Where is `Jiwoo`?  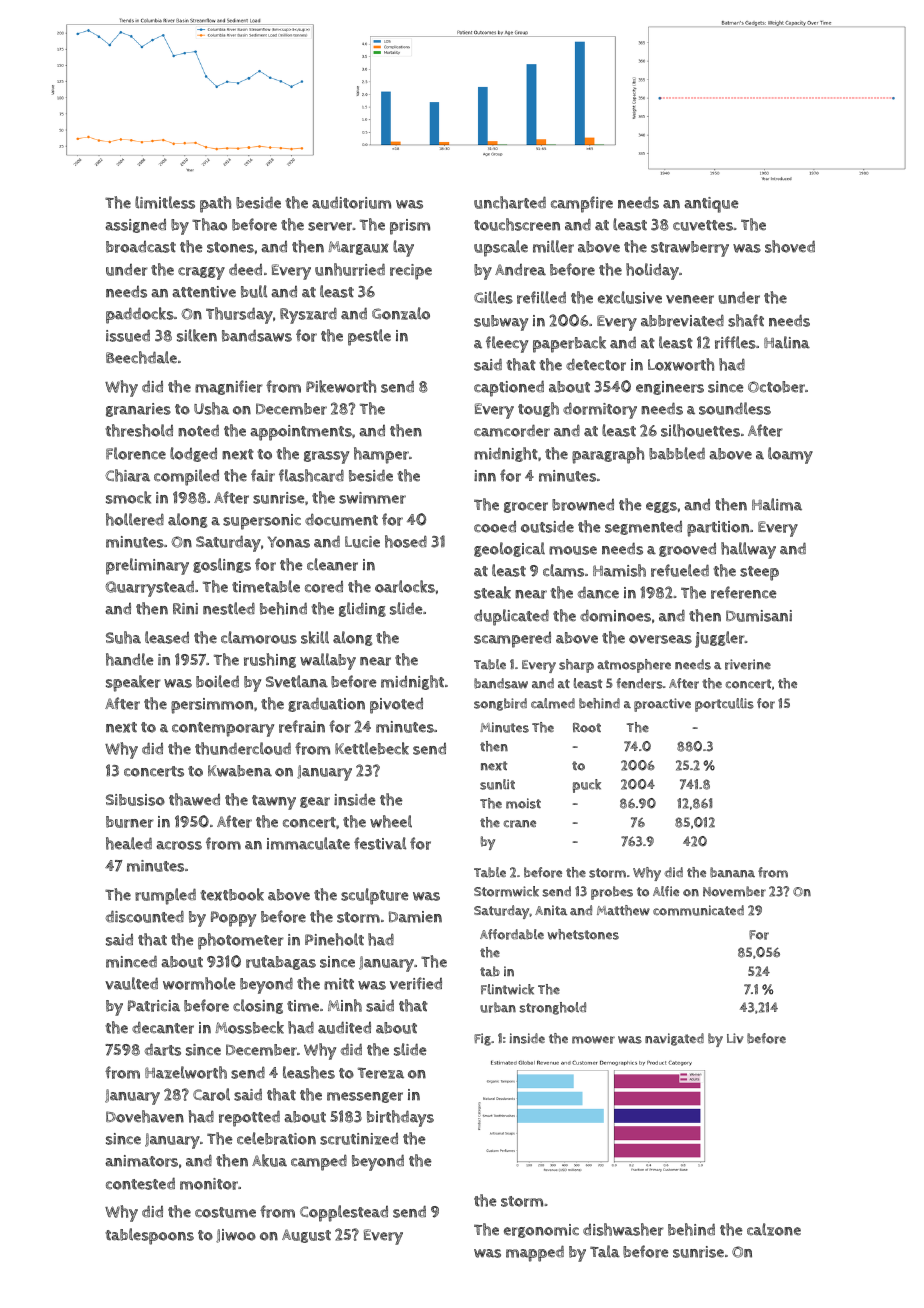 Jiwoo is located at coordinates (236, 1236).
